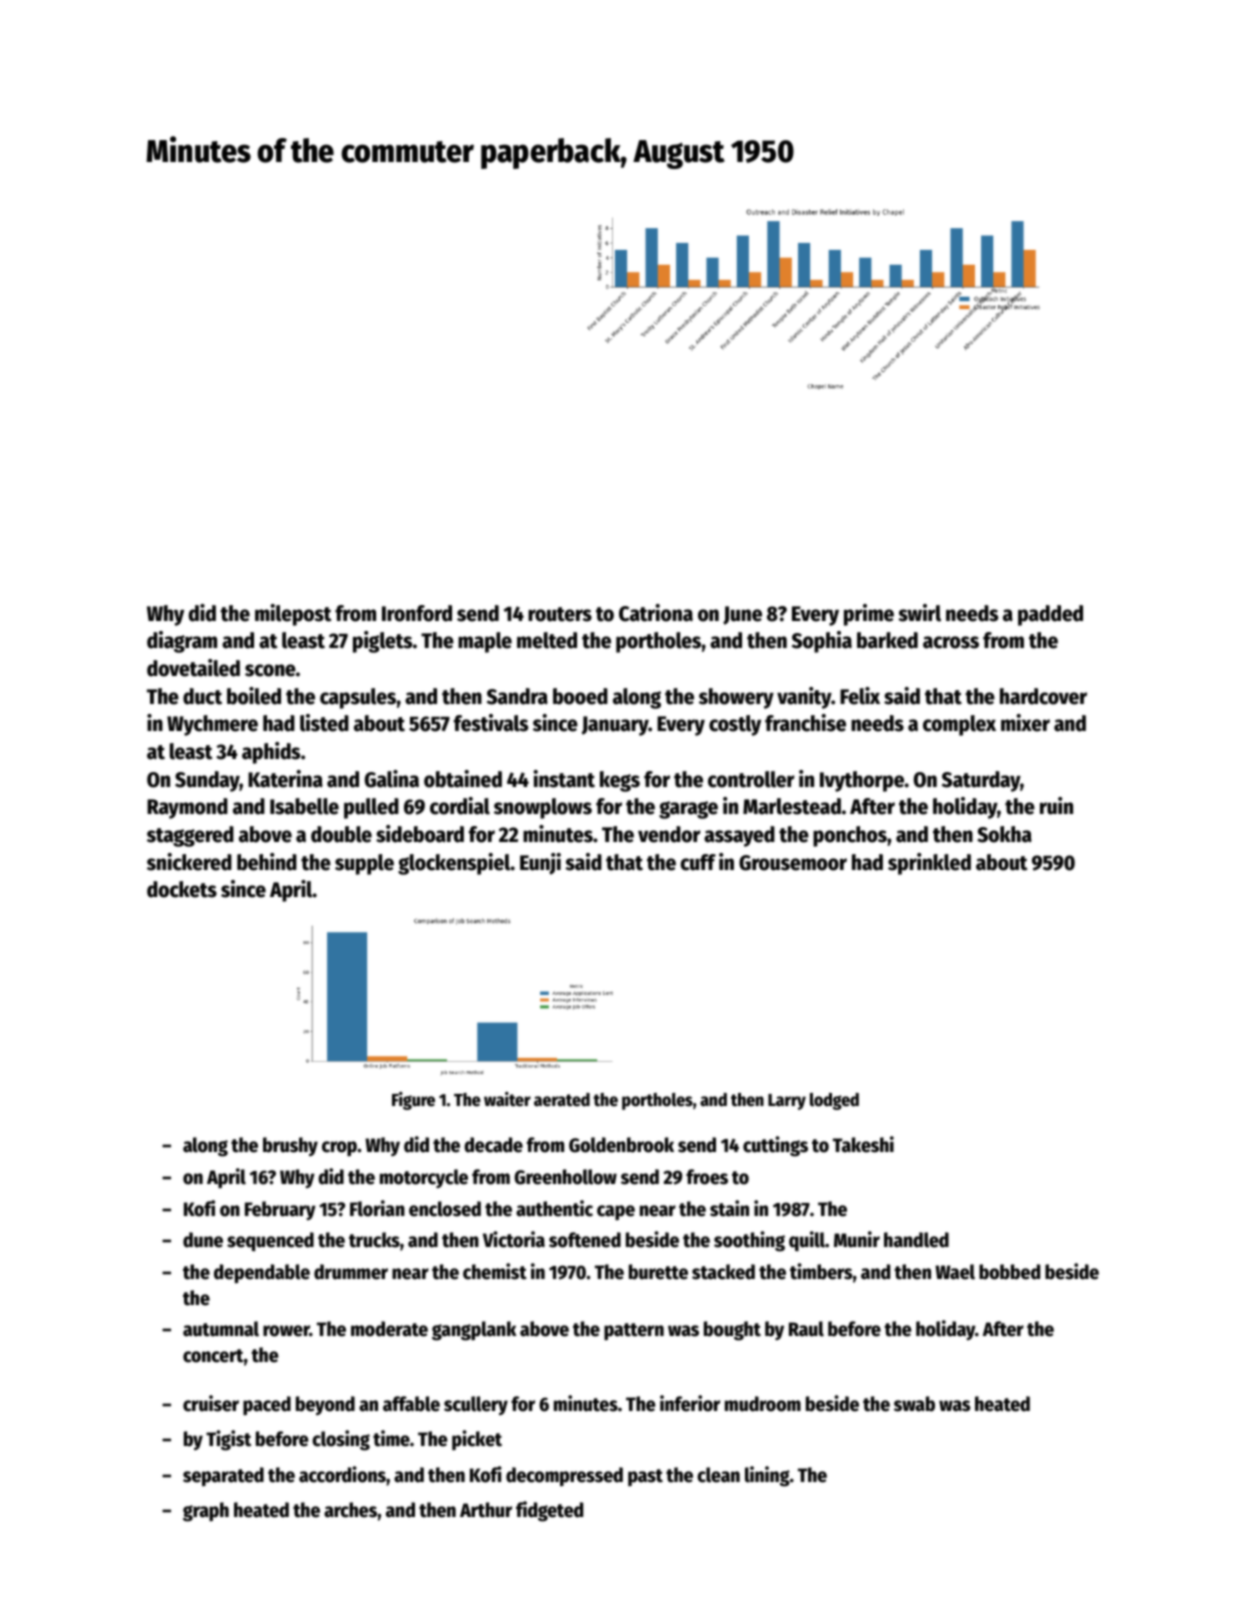 This screenshot has width=1251, height=1619. I want to click on arches, so click(350, 1510).
